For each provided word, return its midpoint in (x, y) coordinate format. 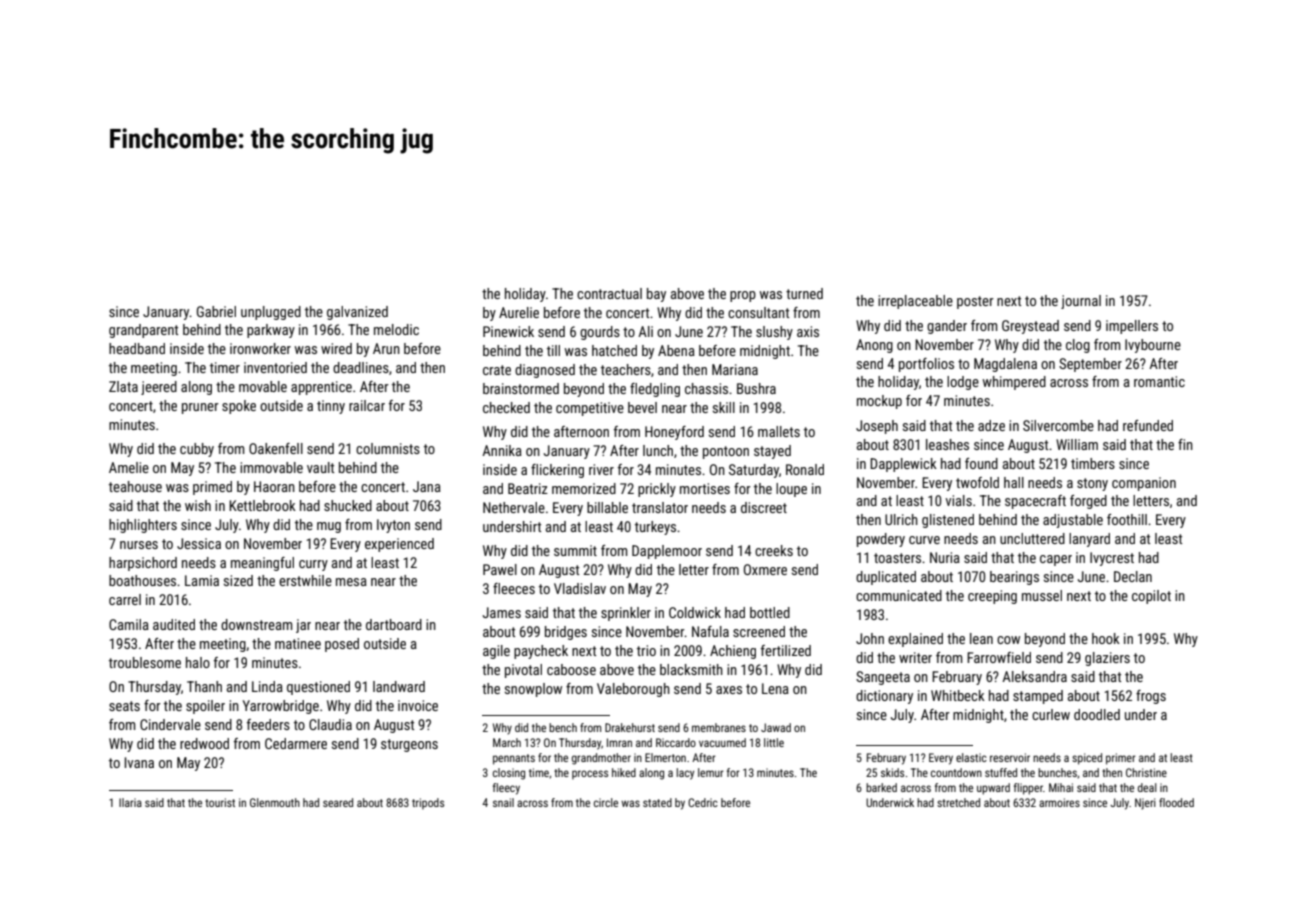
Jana (427, 486)
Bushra (756, 388)
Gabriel (216, 311)
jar (303, 626)
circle (606, 802)
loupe (791, 490)
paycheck (541, 652)
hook (1106, 638)
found (981, 463)
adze (991, 425)
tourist (220, 802)
